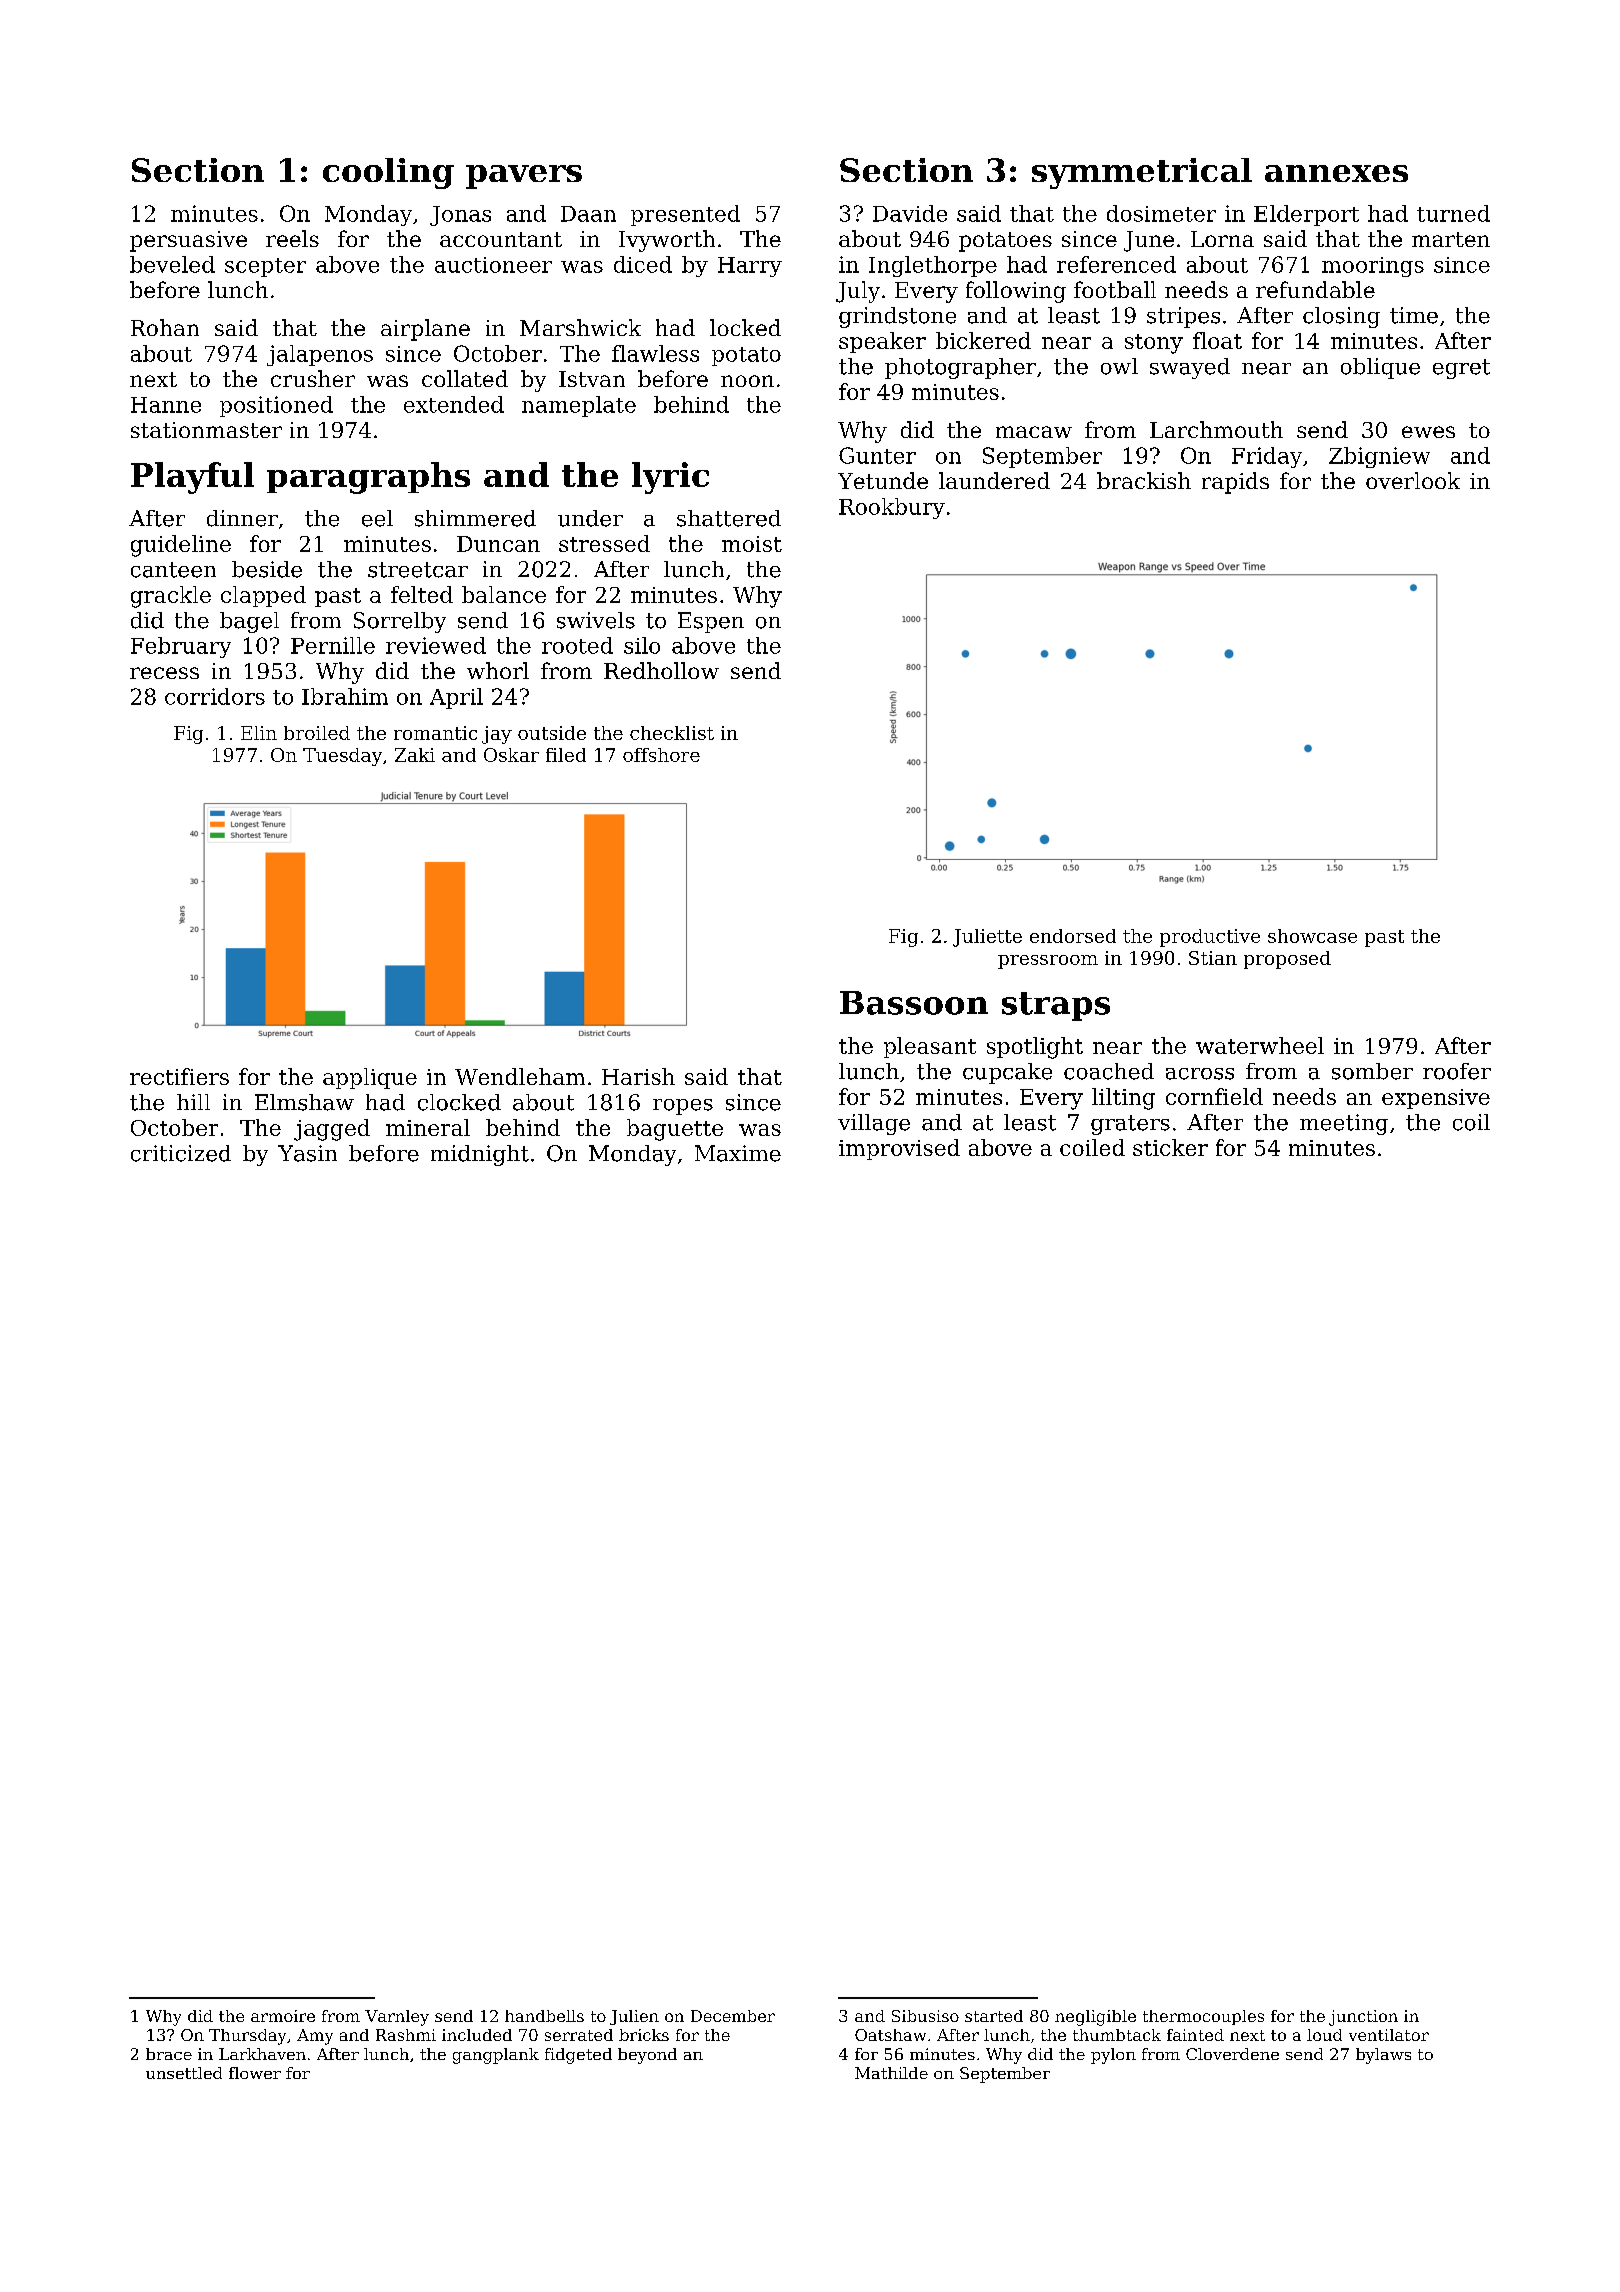 This screenshot has height=2292, width=1620. I want to click on Stian, so click(1213, 958).
